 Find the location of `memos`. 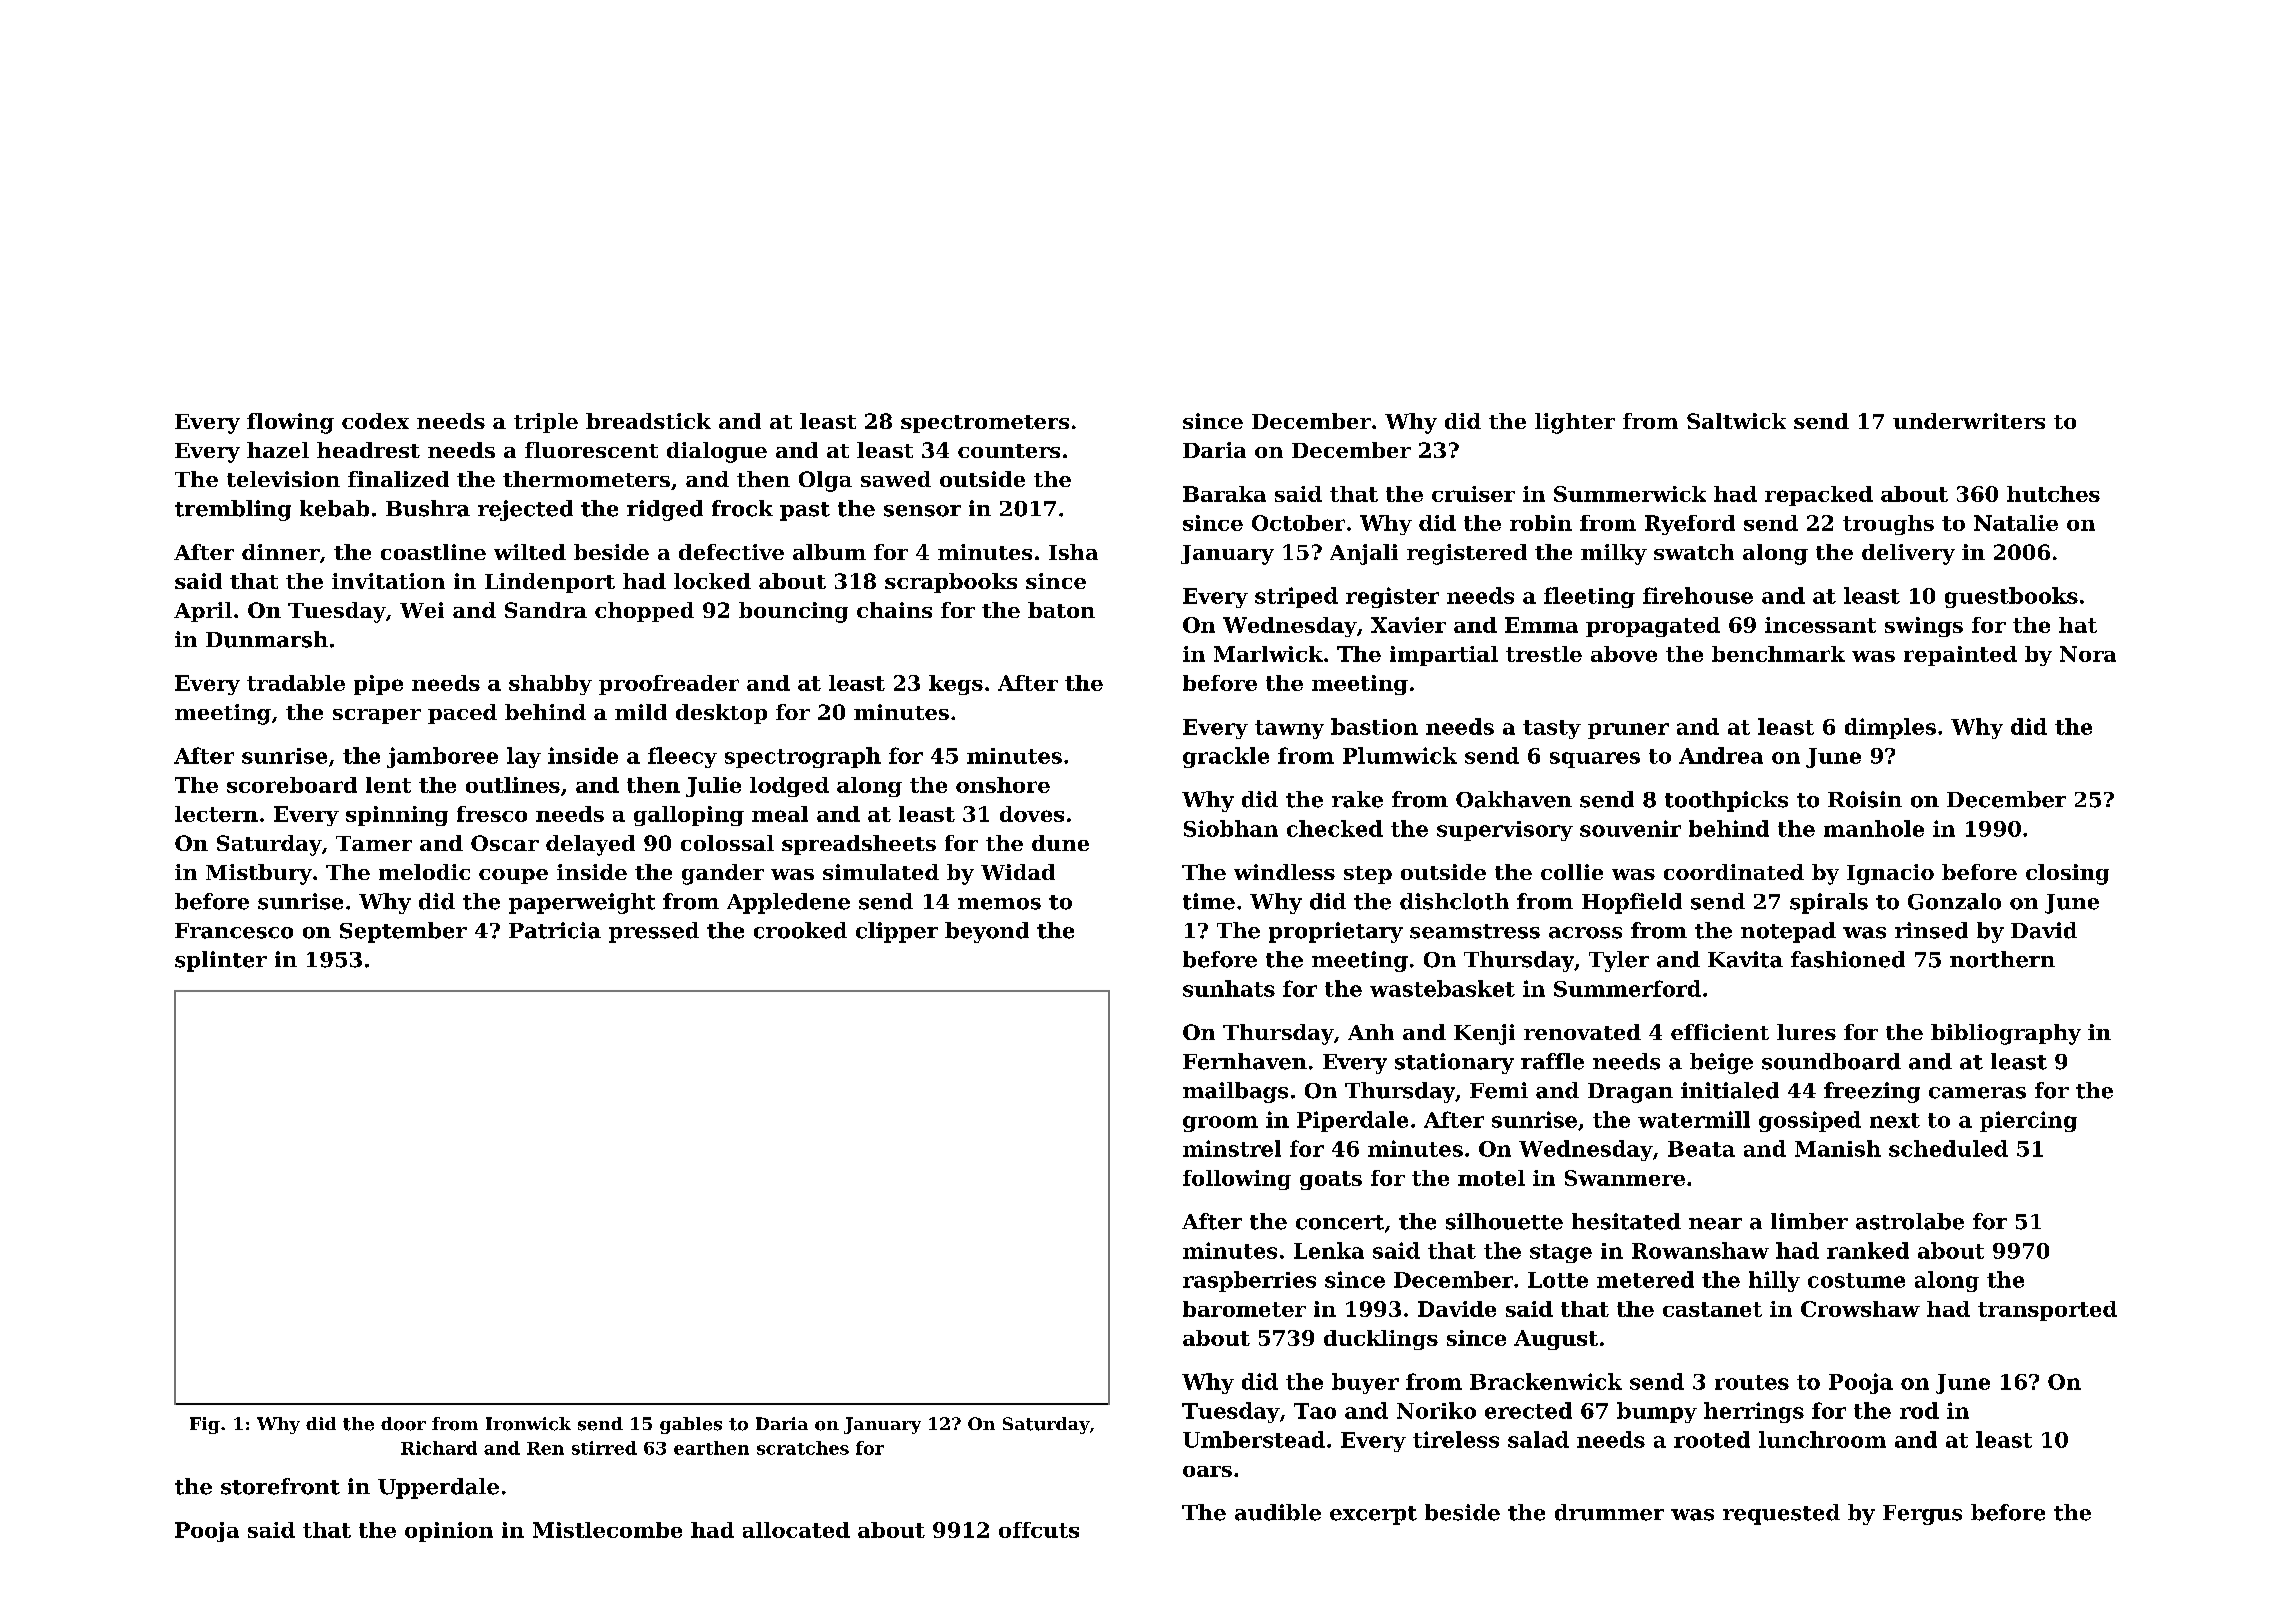

memos is located at coordinates (999, 904).
